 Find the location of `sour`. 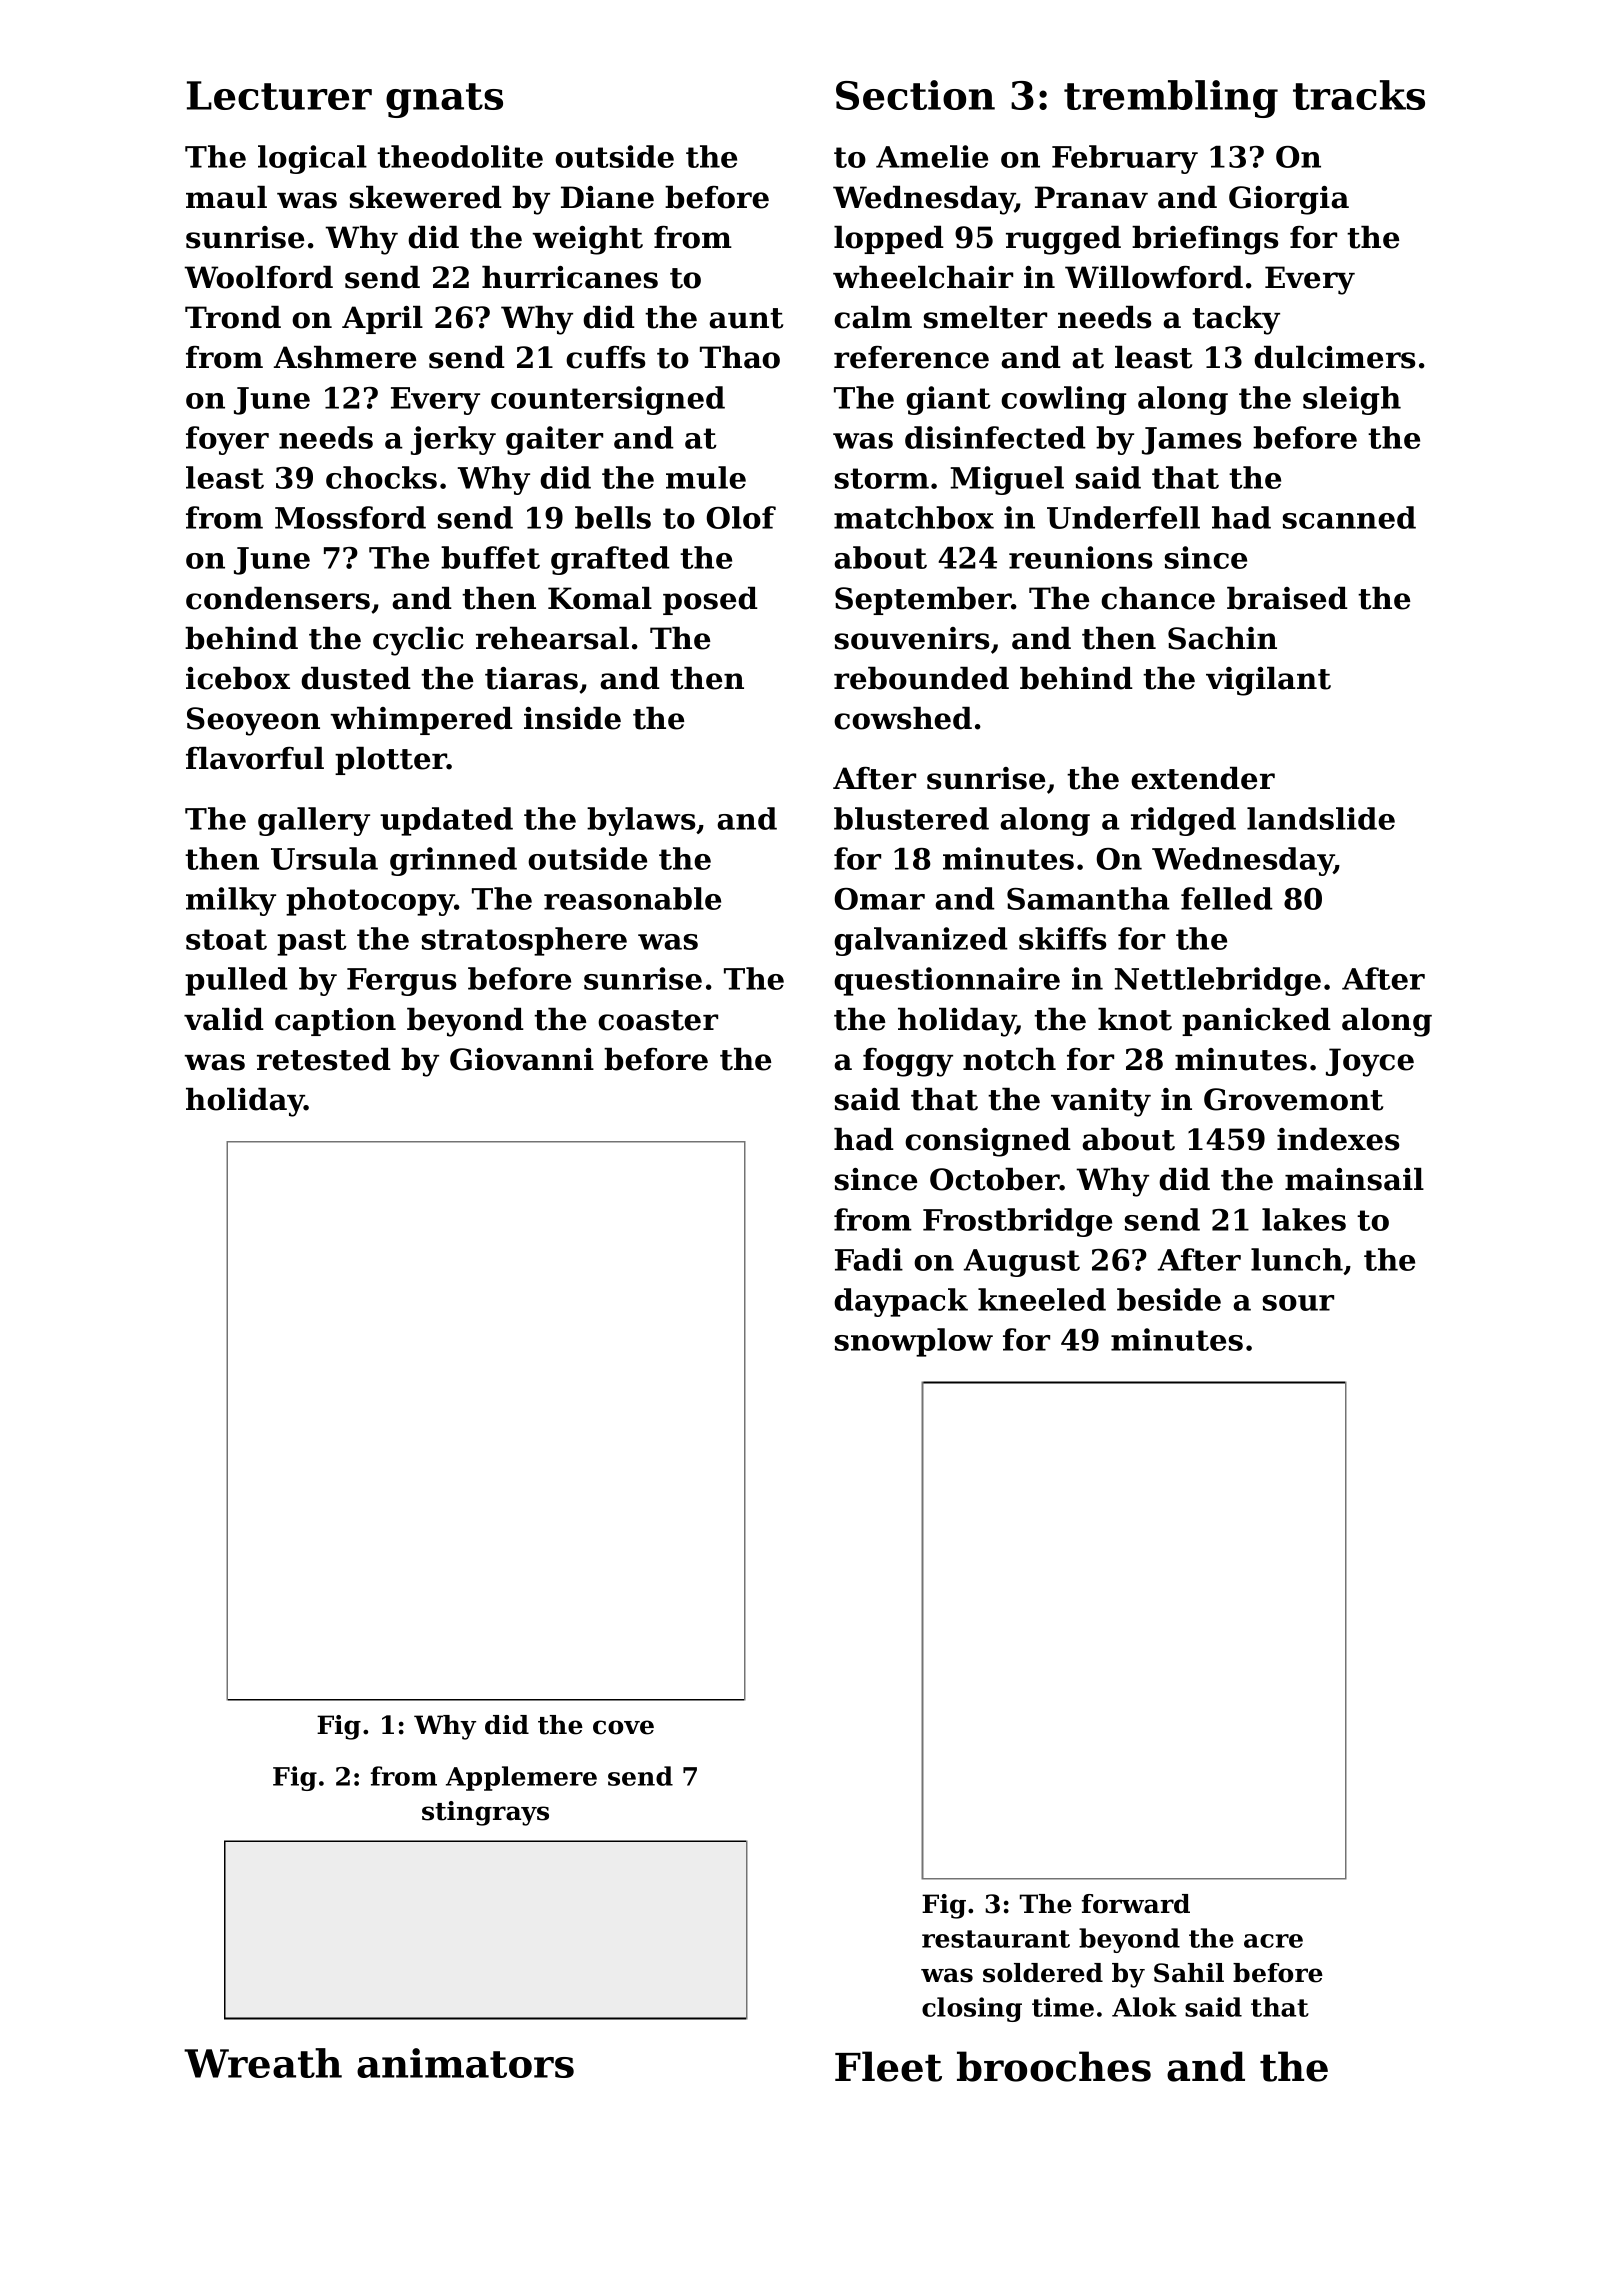

sour is located at coordinates (1298, 1303).
